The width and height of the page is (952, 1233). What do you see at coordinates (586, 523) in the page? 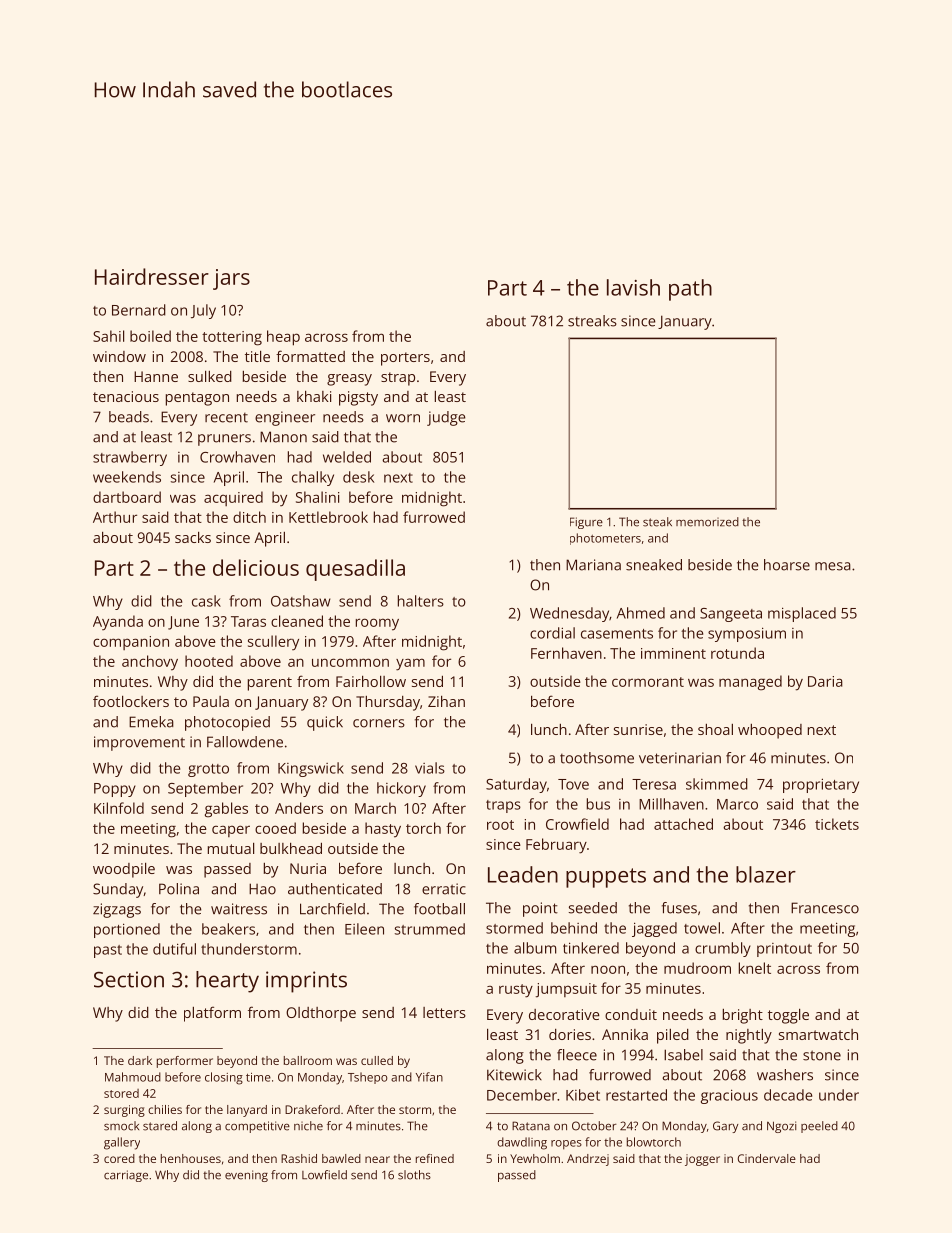
I see `Figure` at bounding box center [586, 523].
